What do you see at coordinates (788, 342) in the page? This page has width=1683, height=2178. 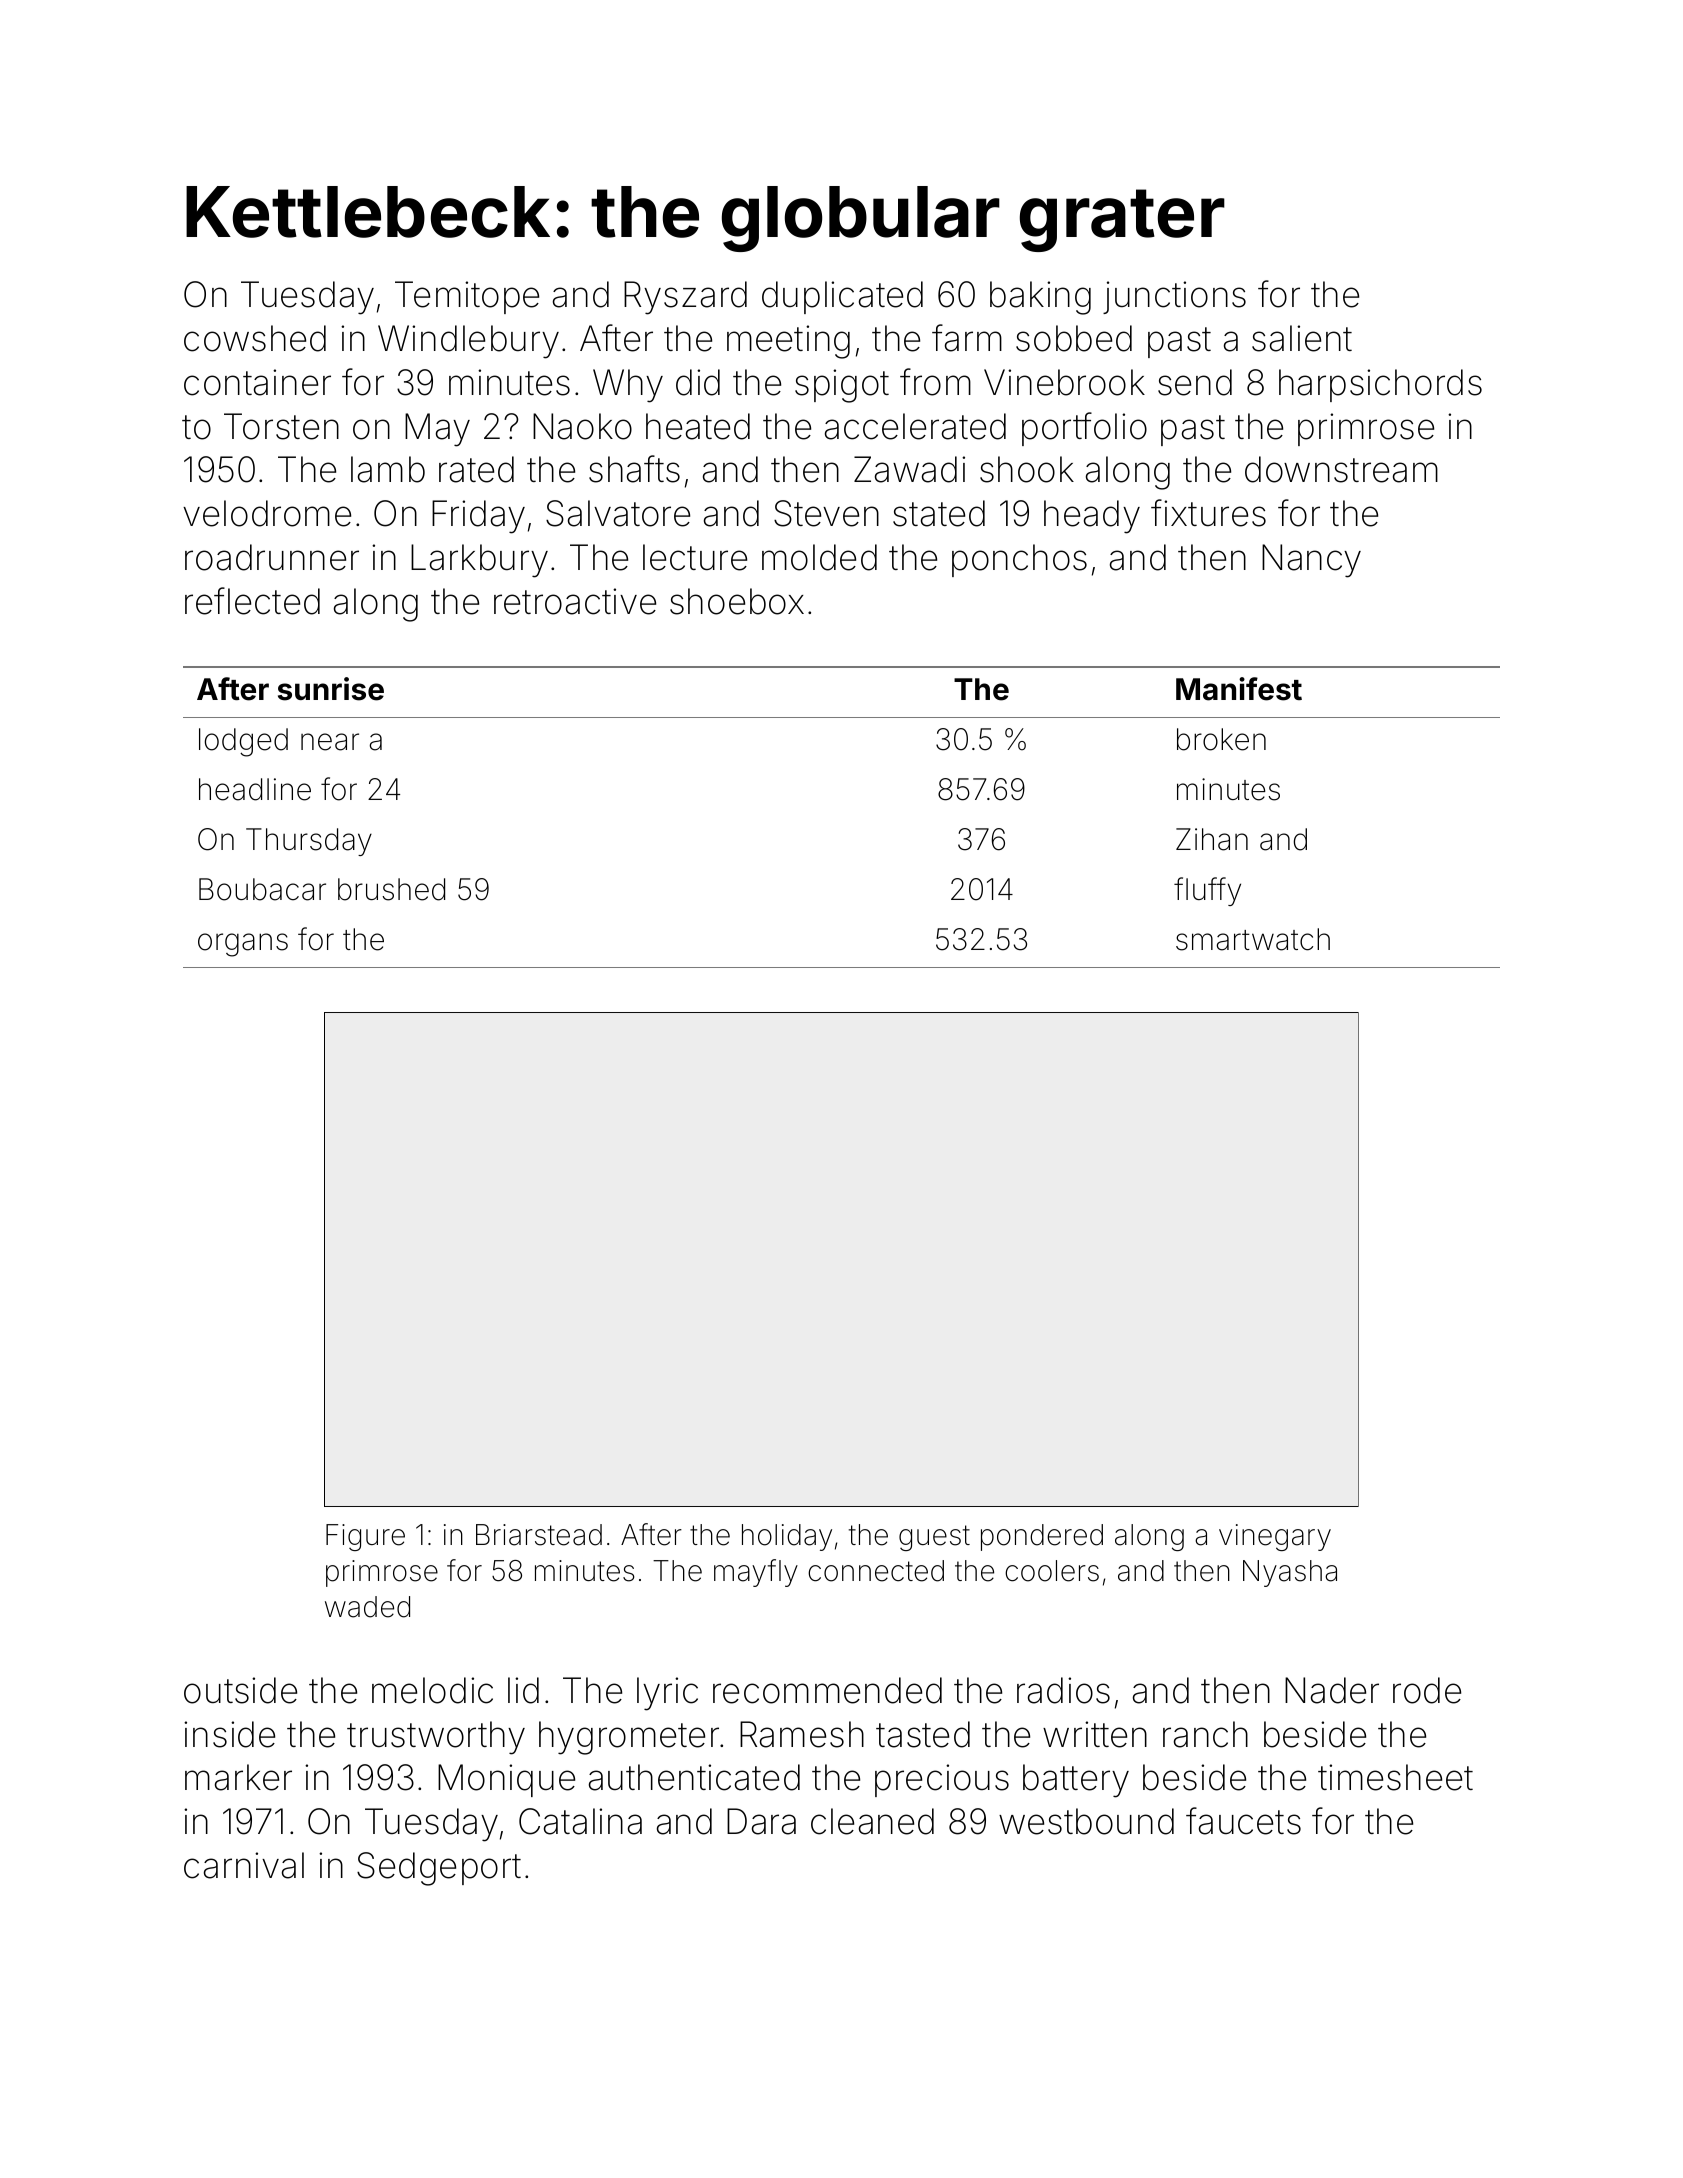 I see `meeting` at bounding box center [788, 342].
